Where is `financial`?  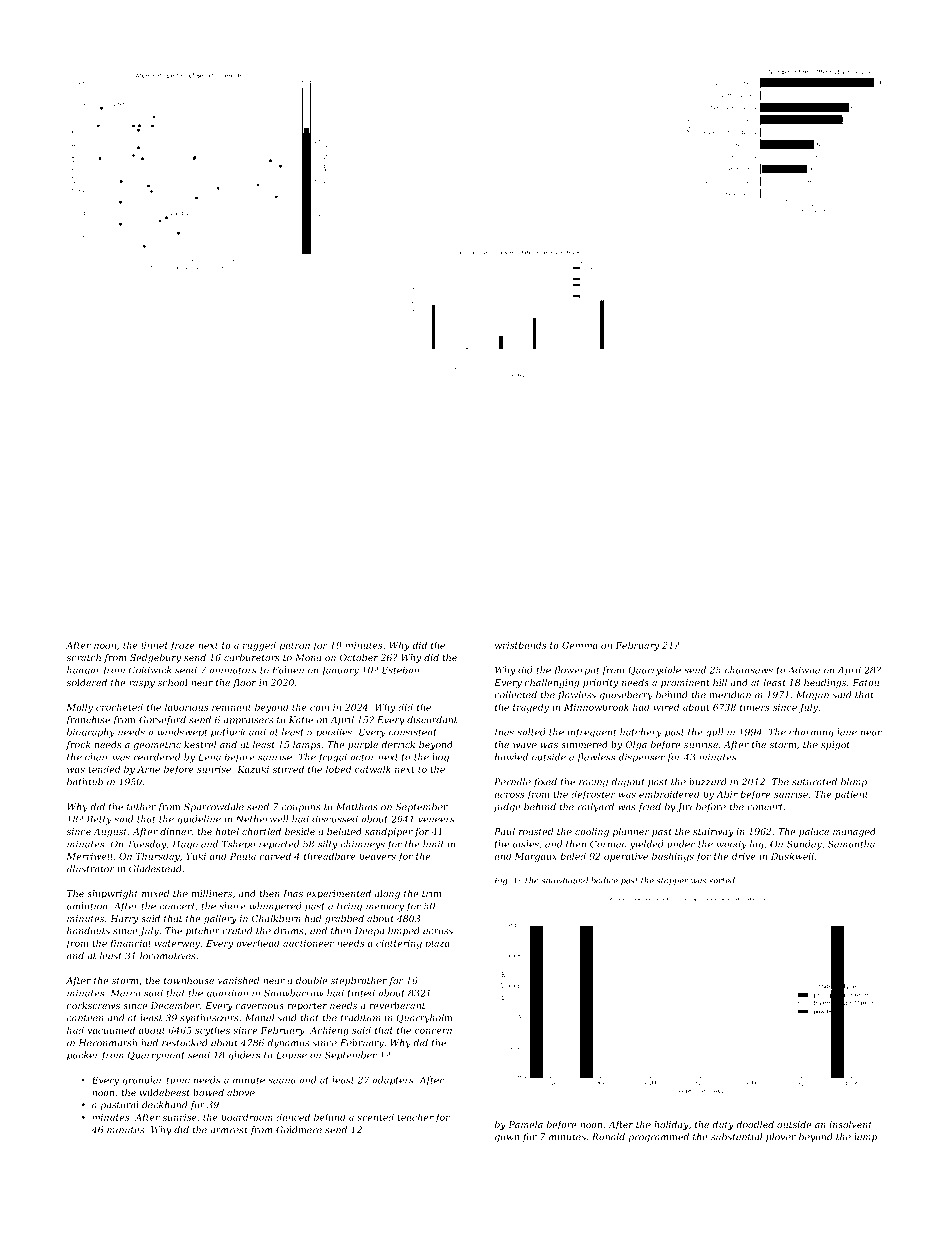 financial is located at coordinates (130, 944).
